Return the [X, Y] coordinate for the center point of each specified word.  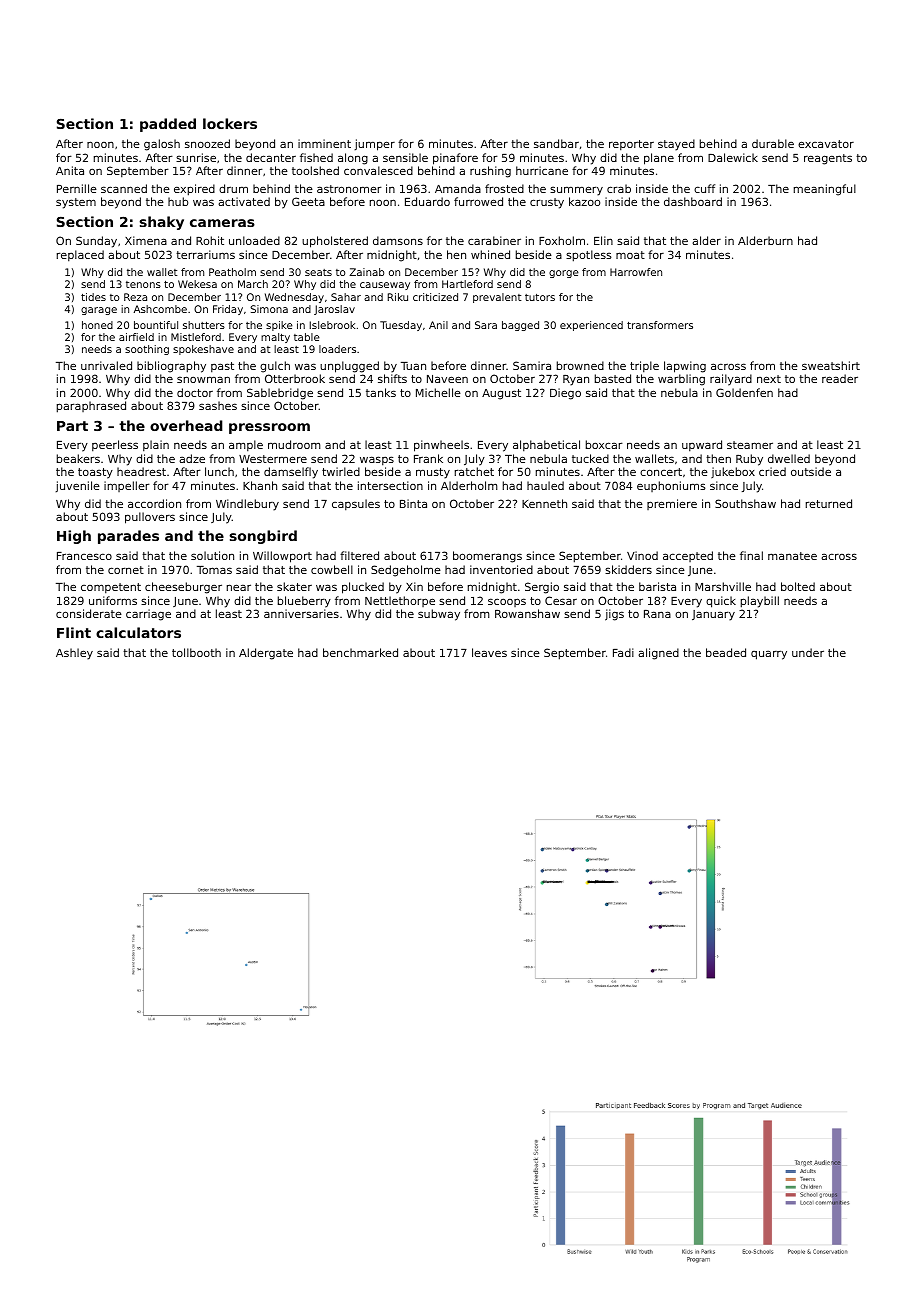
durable [773, 143]
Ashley [74, 654]
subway [439, 615]
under [808, 652]
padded [168, 125]
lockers [230, 123]
